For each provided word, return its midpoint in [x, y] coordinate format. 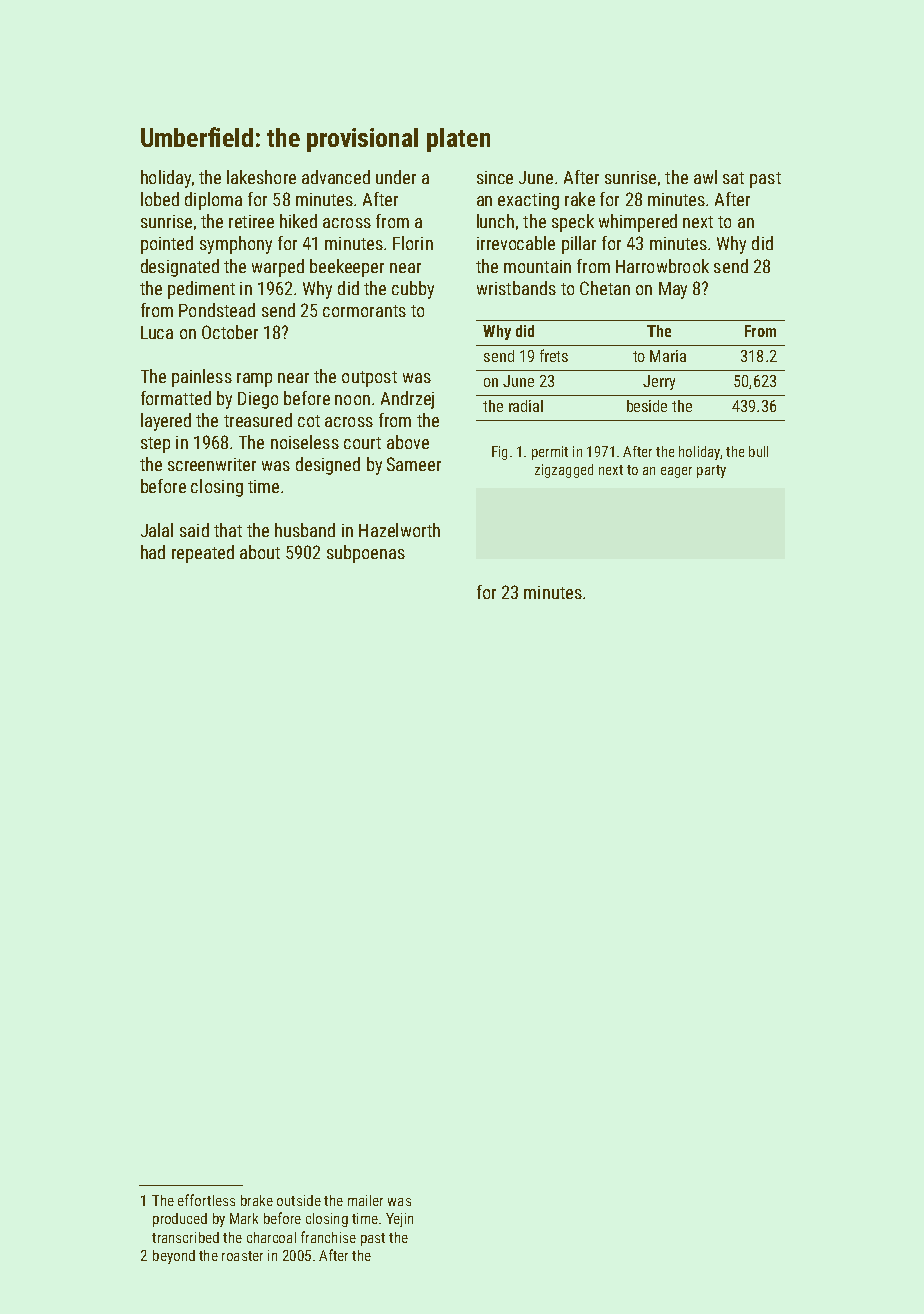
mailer [365, 1200]
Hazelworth [399, 530]
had [153, 552]
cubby [413, 290]
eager [676, 472]
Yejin [399, 1220]
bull [758, 451]
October [230, 332]
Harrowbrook [662, 266]
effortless [206, 1200]
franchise [328, 1237]
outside [299, 1200]
